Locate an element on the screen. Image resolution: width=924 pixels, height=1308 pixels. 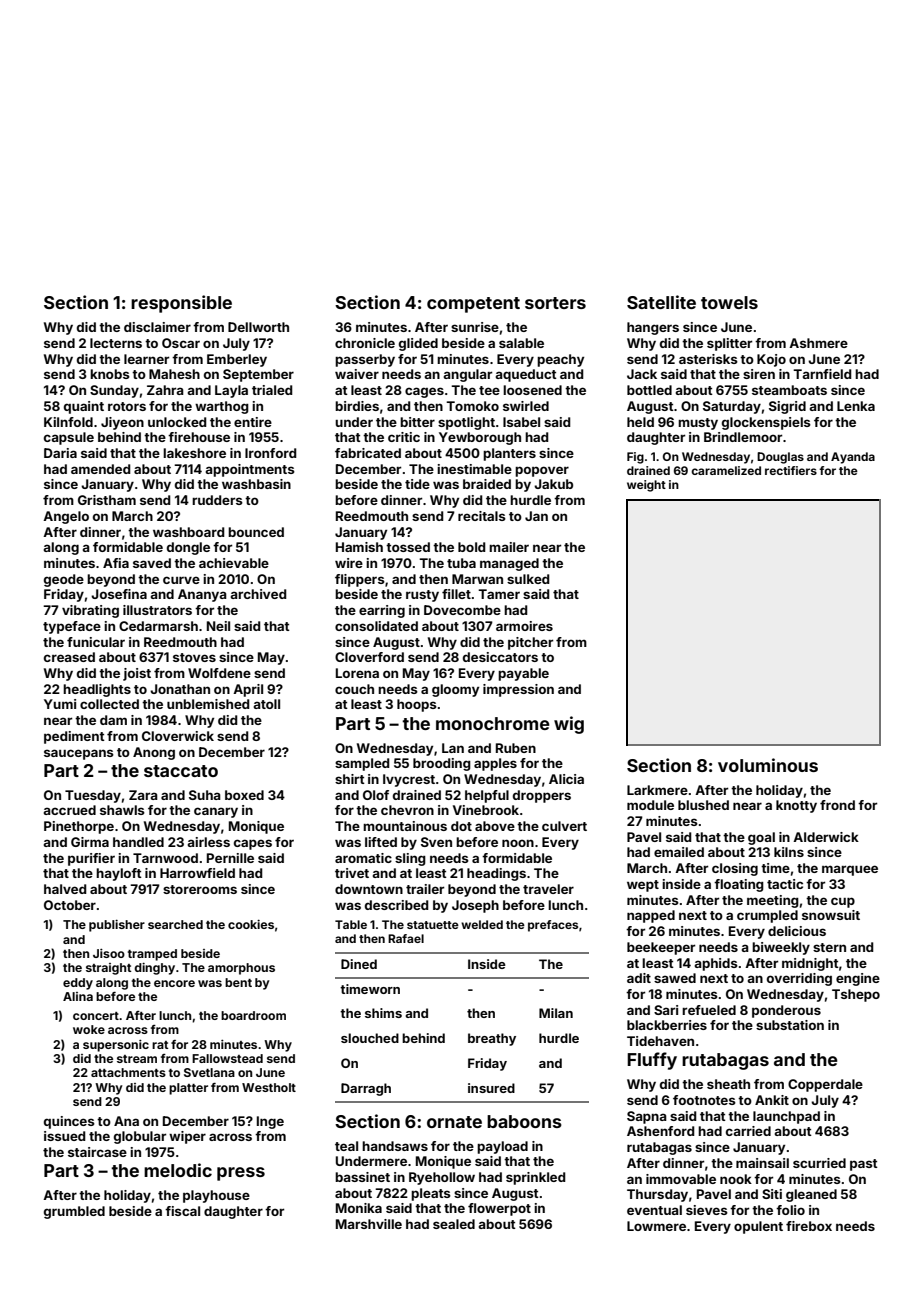
earring is located at coordinates (382, 611).
